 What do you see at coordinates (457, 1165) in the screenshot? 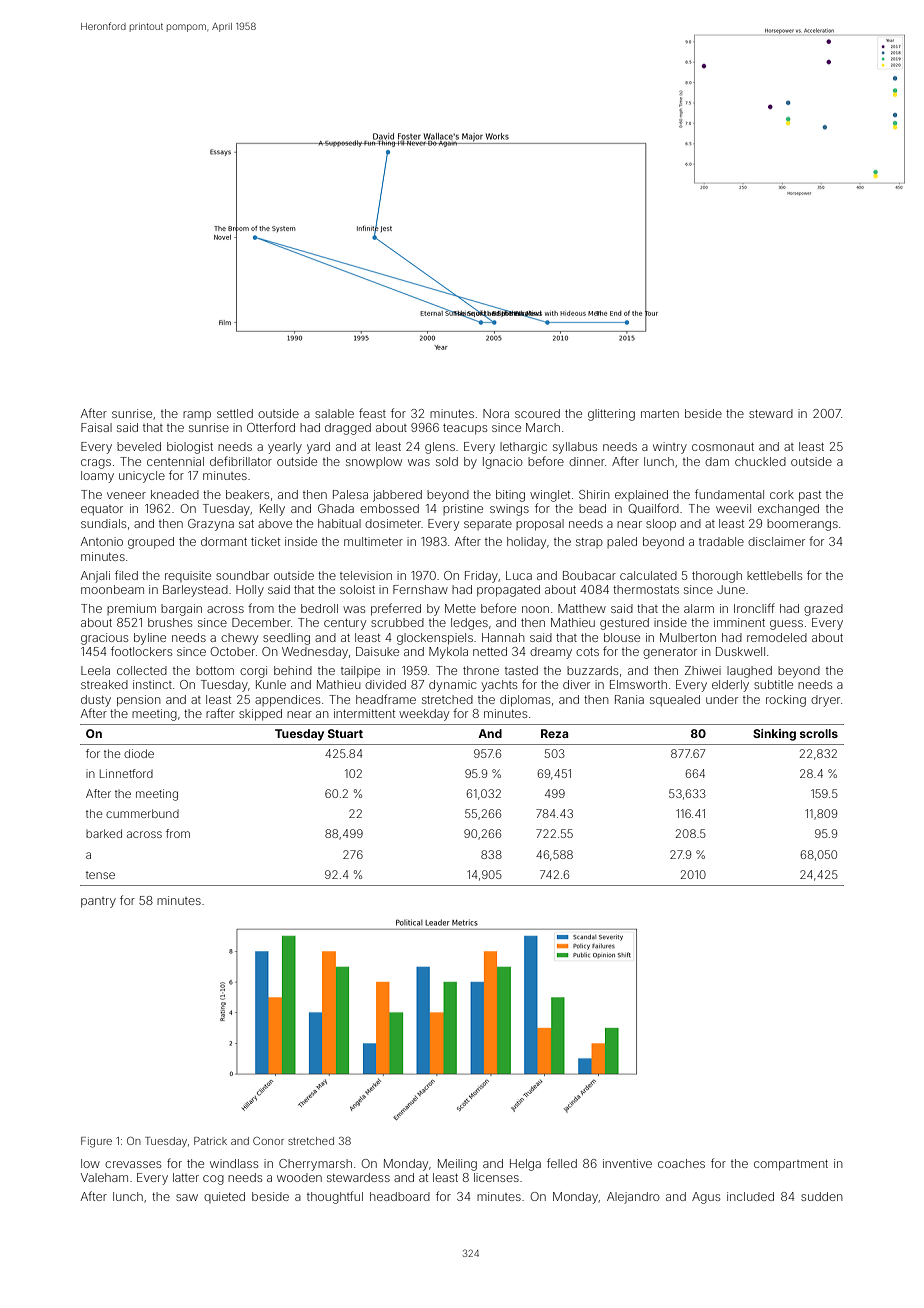
I see `Meiling` at bounding box center [457, 1165].
